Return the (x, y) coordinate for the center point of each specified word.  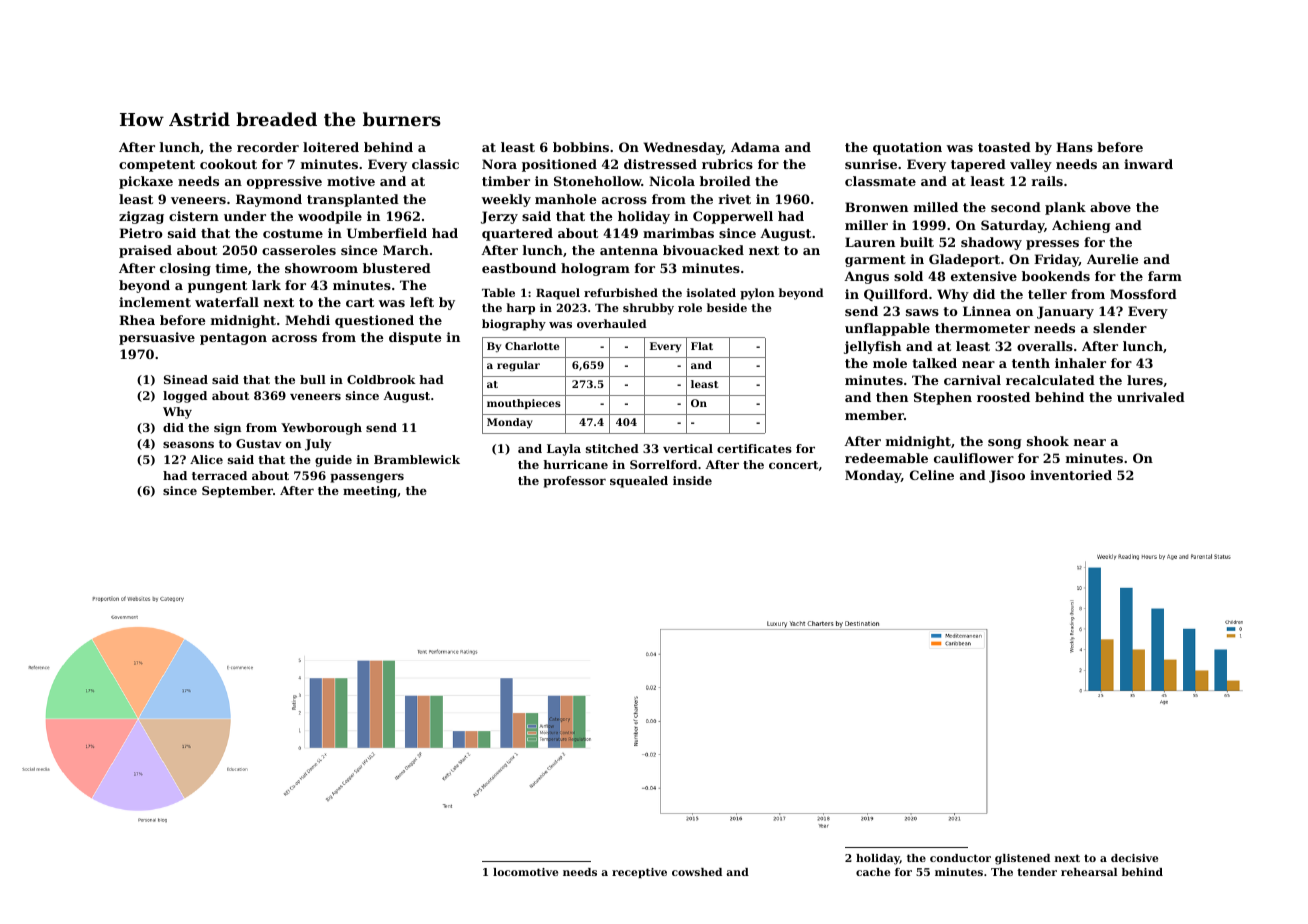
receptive (639, 873)
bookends (1056, 276)
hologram (595, 269)
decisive (1134, 858)
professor (574, 482)
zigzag (141, 217)
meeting (370, 492)
